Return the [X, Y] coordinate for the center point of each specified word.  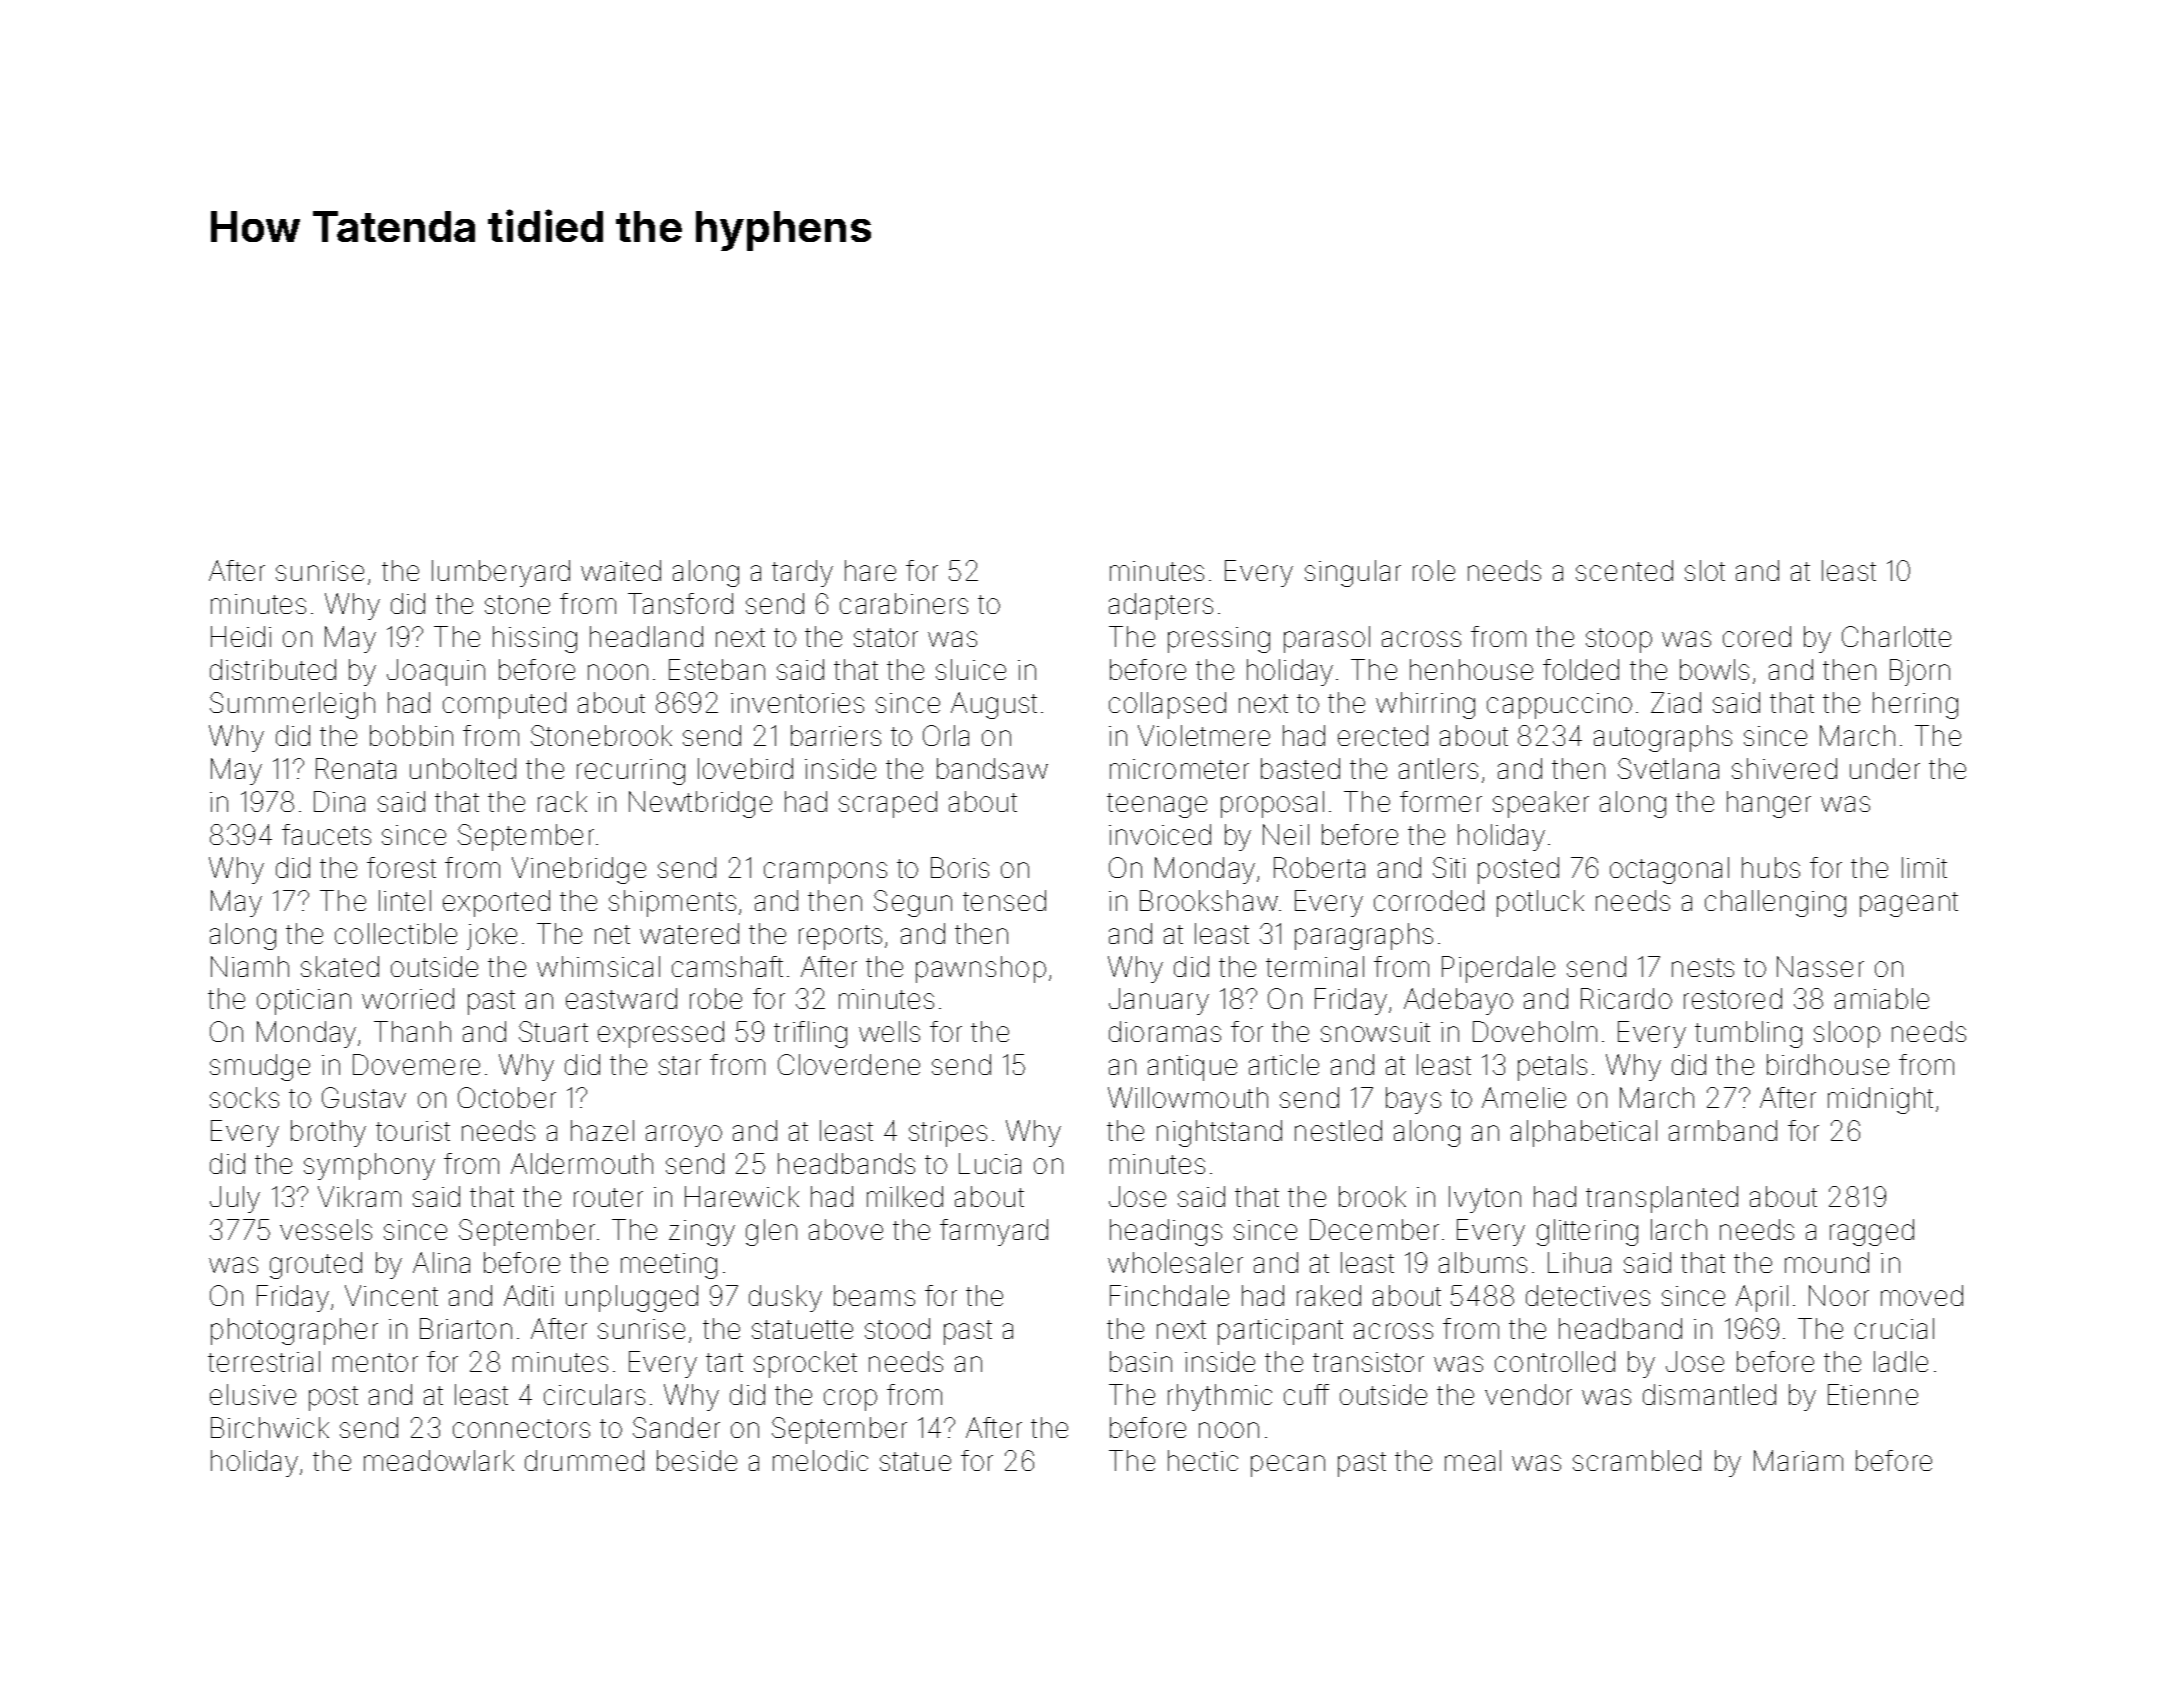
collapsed [1167, 705]
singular [1353, 573]
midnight [1880, 1100]
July [235, 1199]
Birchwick [270, 1427]
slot [1705, 570]
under [1885, 768]
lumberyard [501, 573]
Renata [356, 768]
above [846, 1229]
